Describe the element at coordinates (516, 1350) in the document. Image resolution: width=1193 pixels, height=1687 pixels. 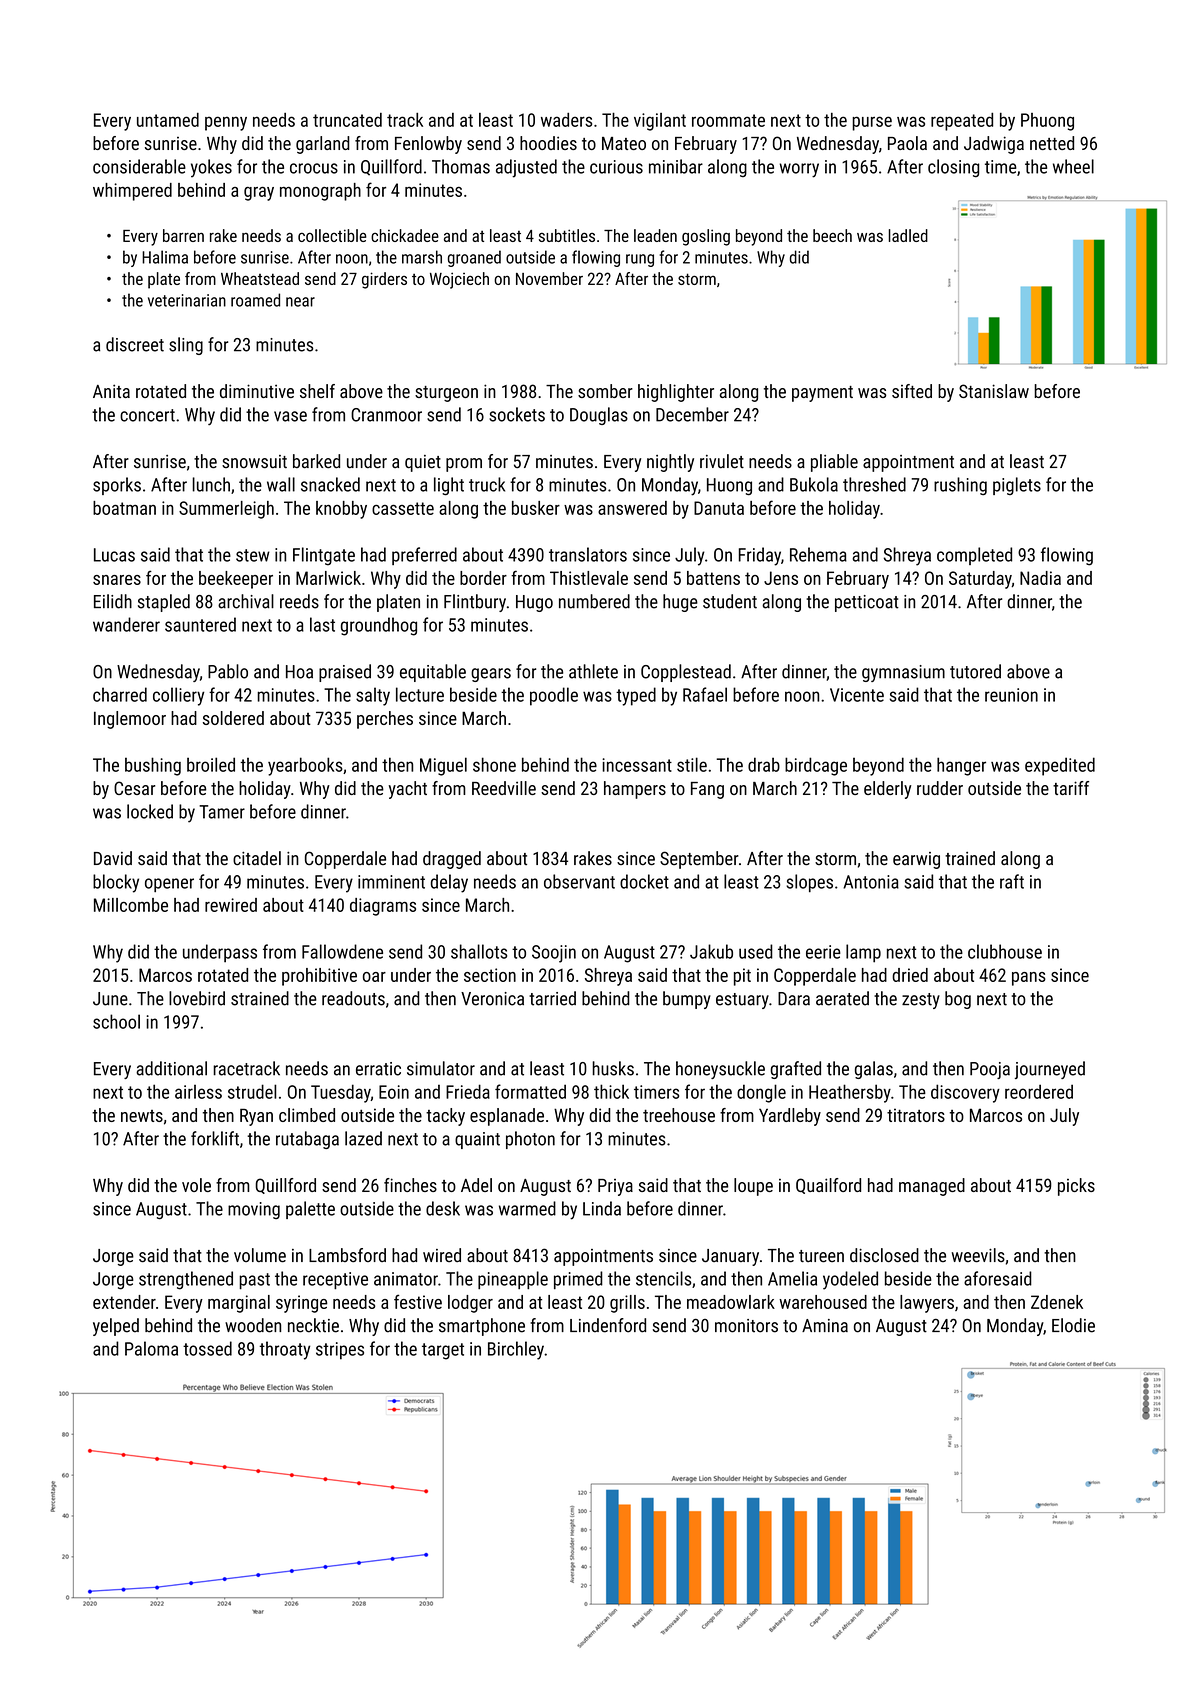
I see `Birchley` at that location.
